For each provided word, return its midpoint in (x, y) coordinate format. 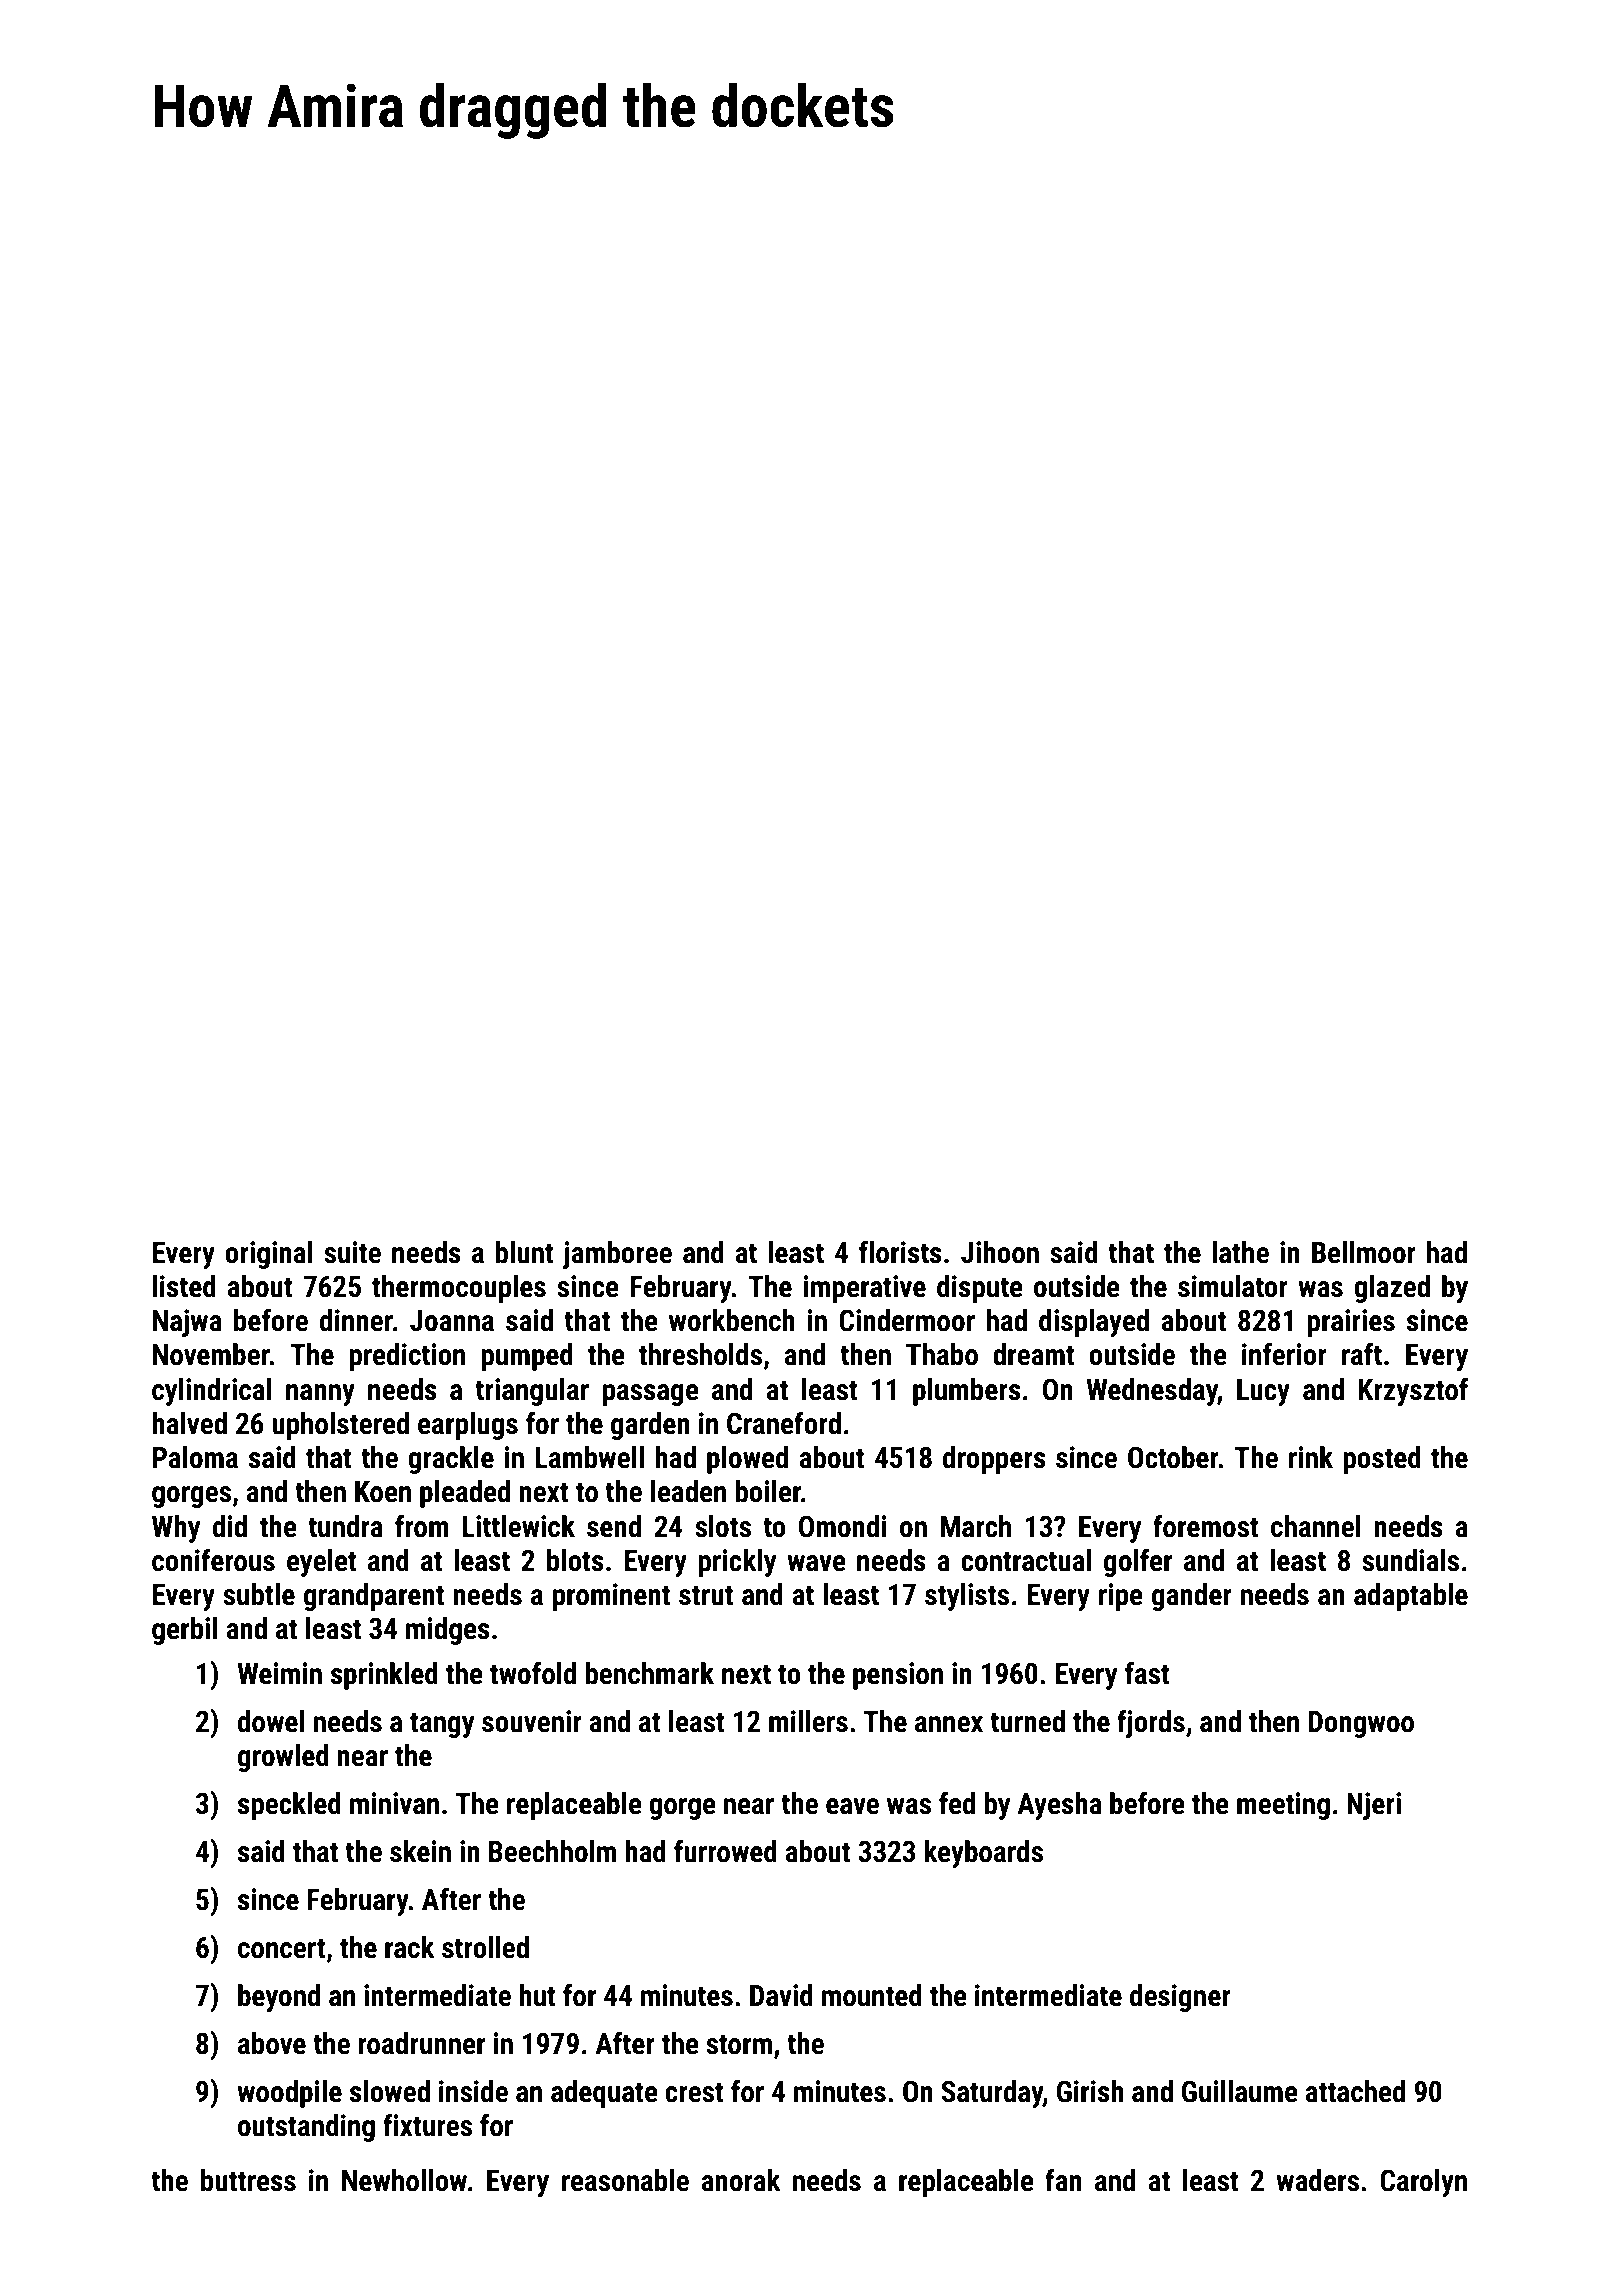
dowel (271, 1721)
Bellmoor (1364, 1252)
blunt (524, 1252)
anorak (740, 2180)
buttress (248, 2180)
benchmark (649, 1673)
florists (900, 1252)
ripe (1121, 1597)
